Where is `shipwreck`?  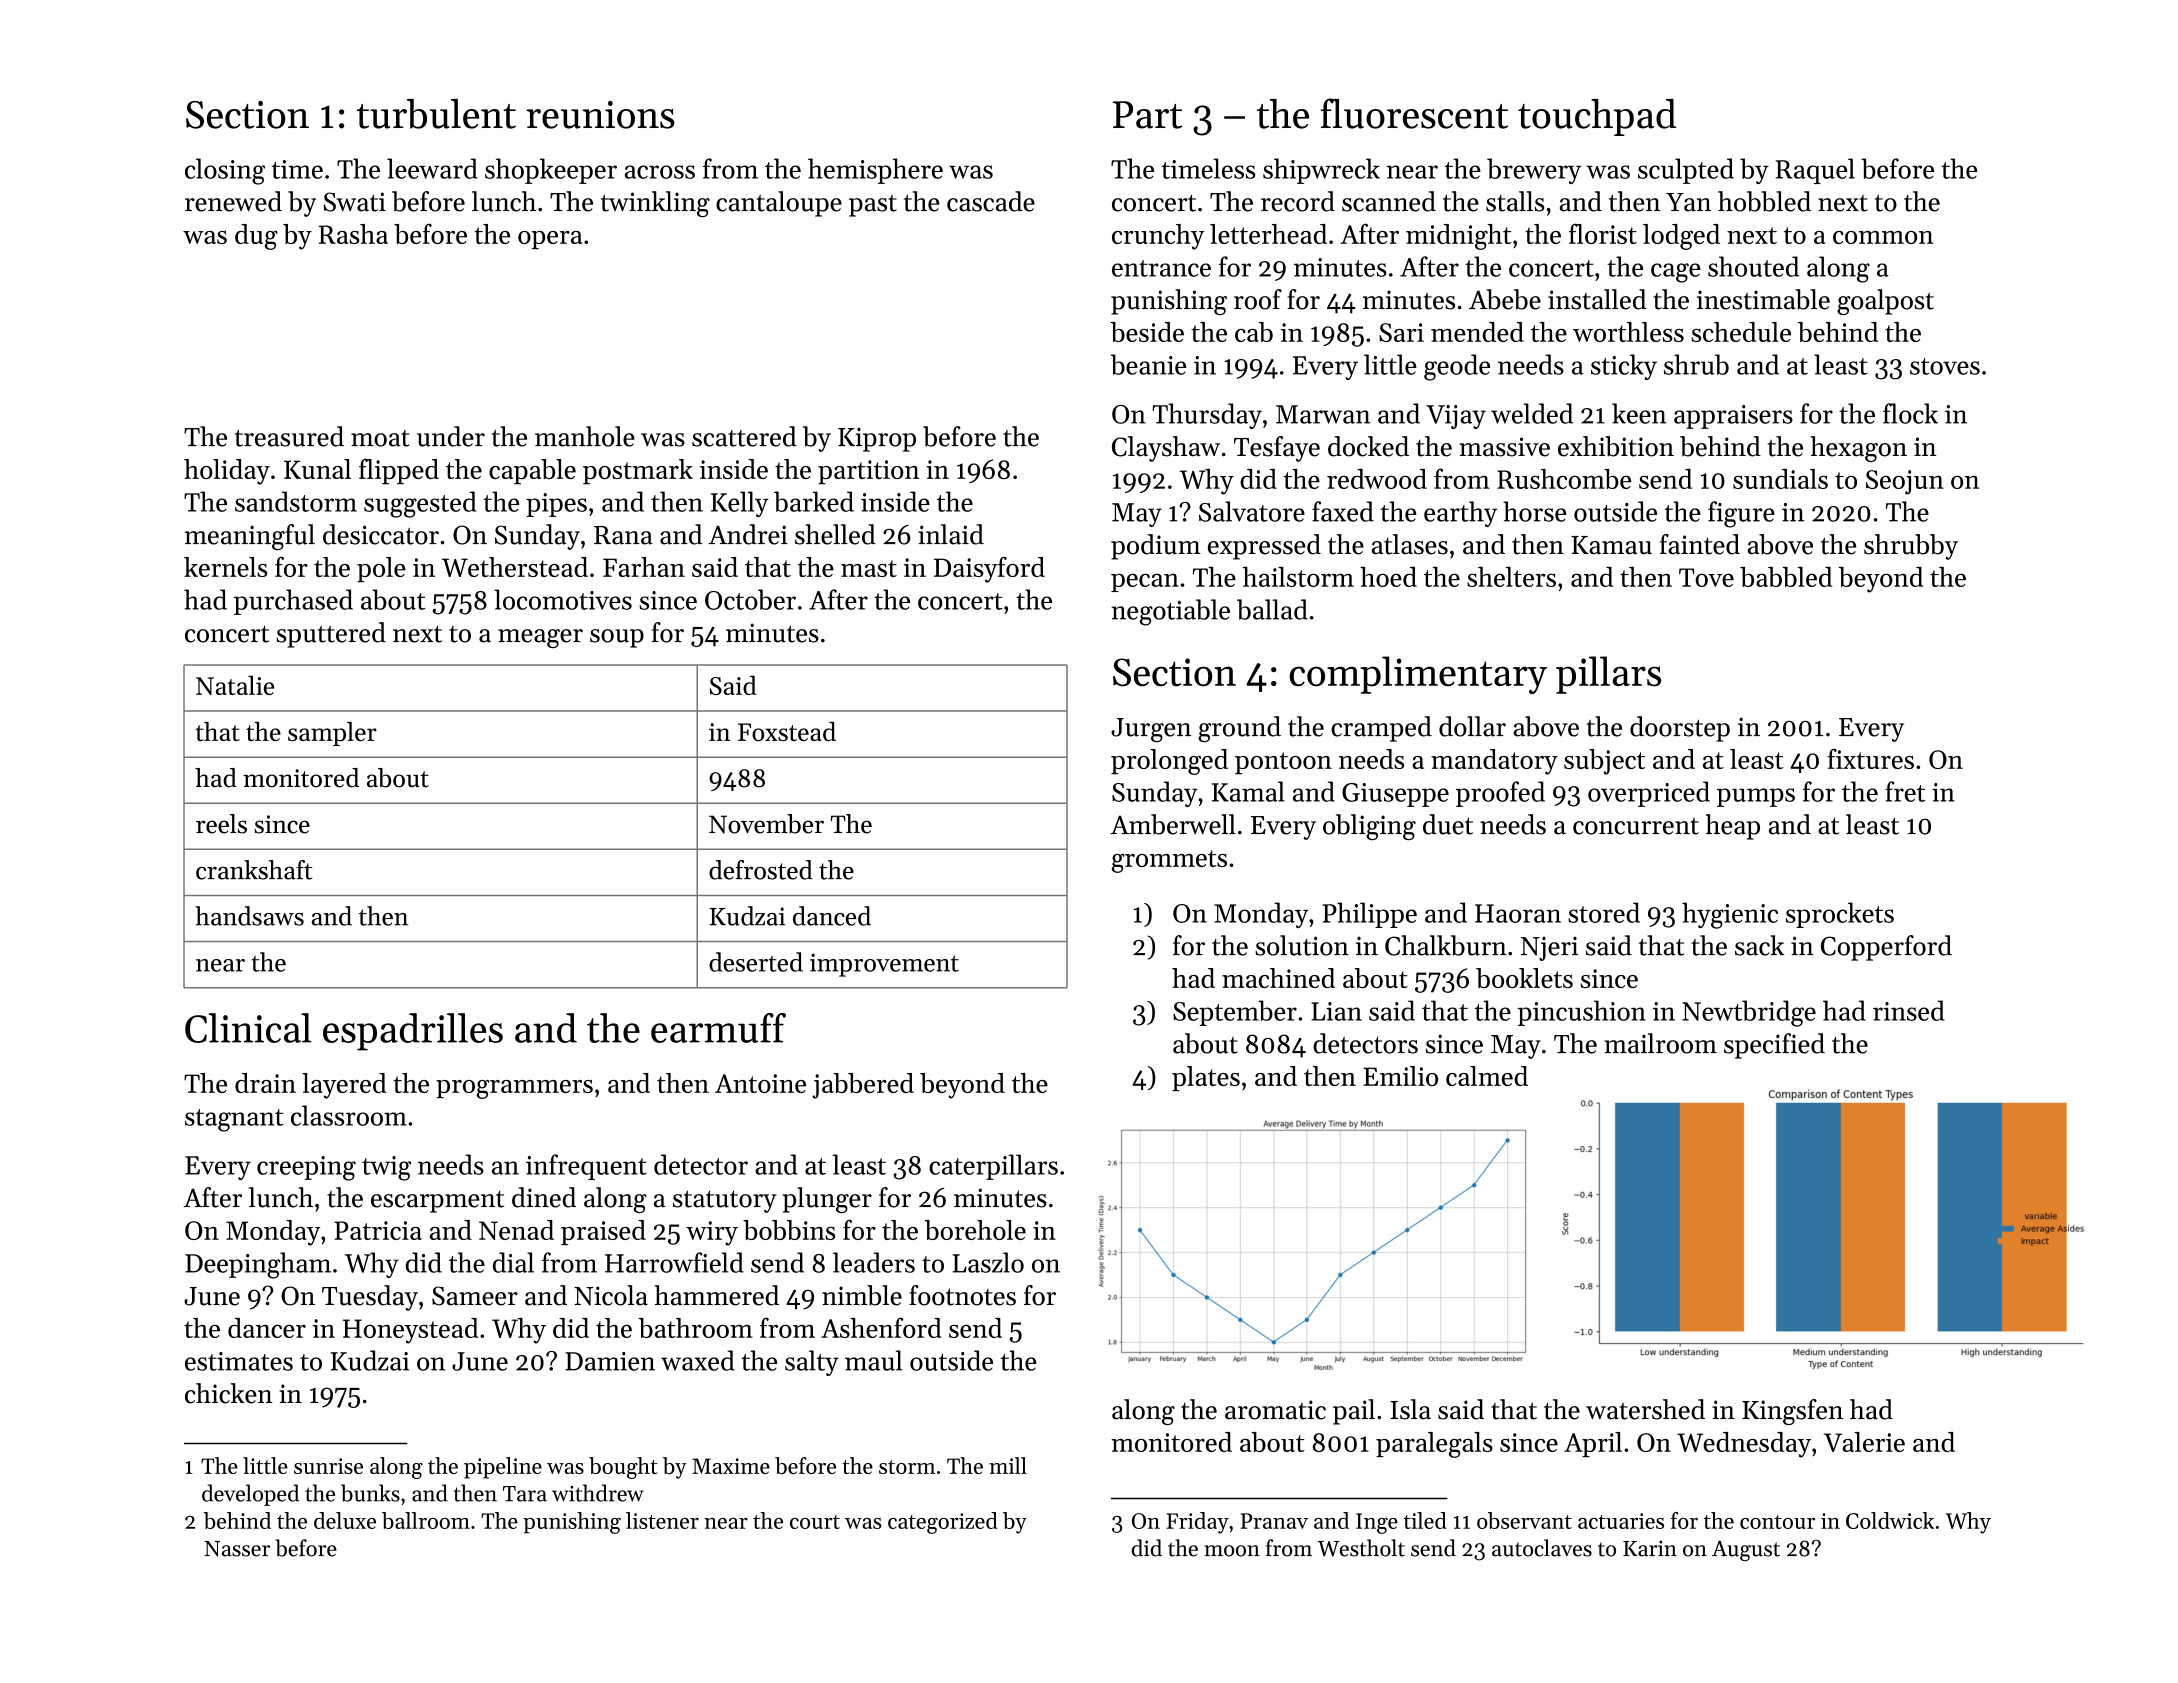 shipwreck is located at coordinates (1321, 171).
